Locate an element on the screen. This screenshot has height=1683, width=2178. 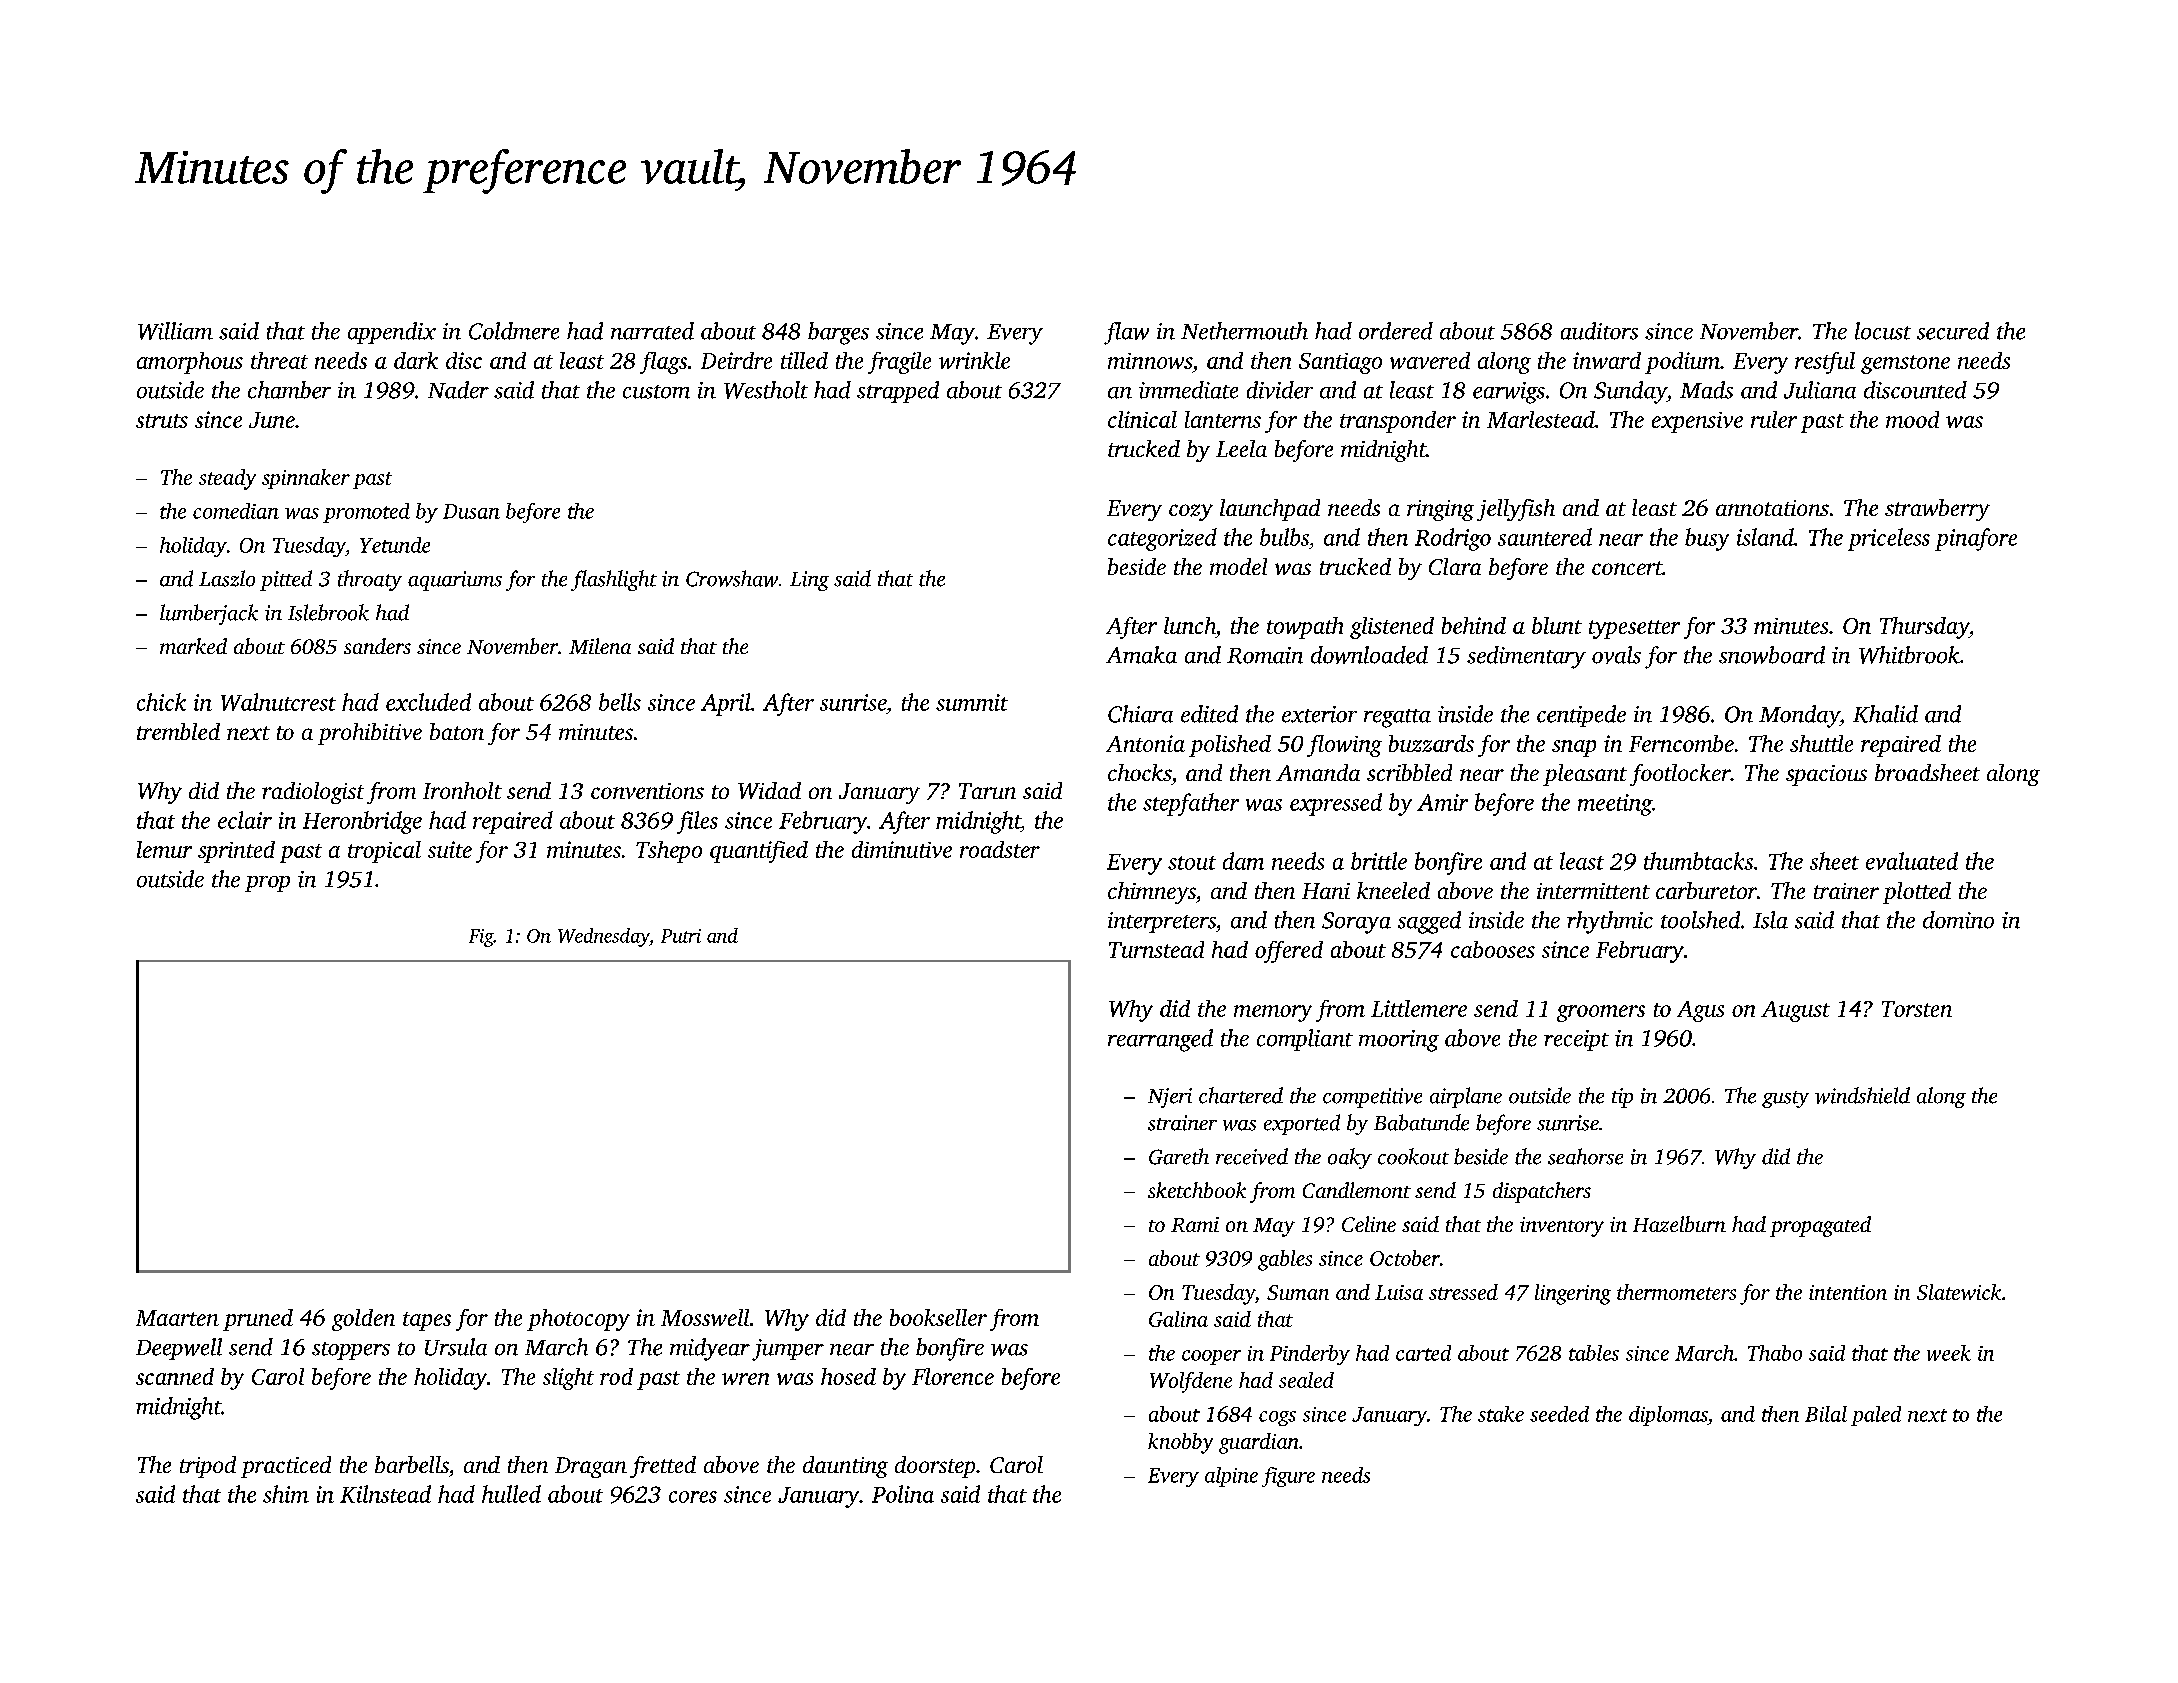
Putri is located at coordinates (681, 936).
